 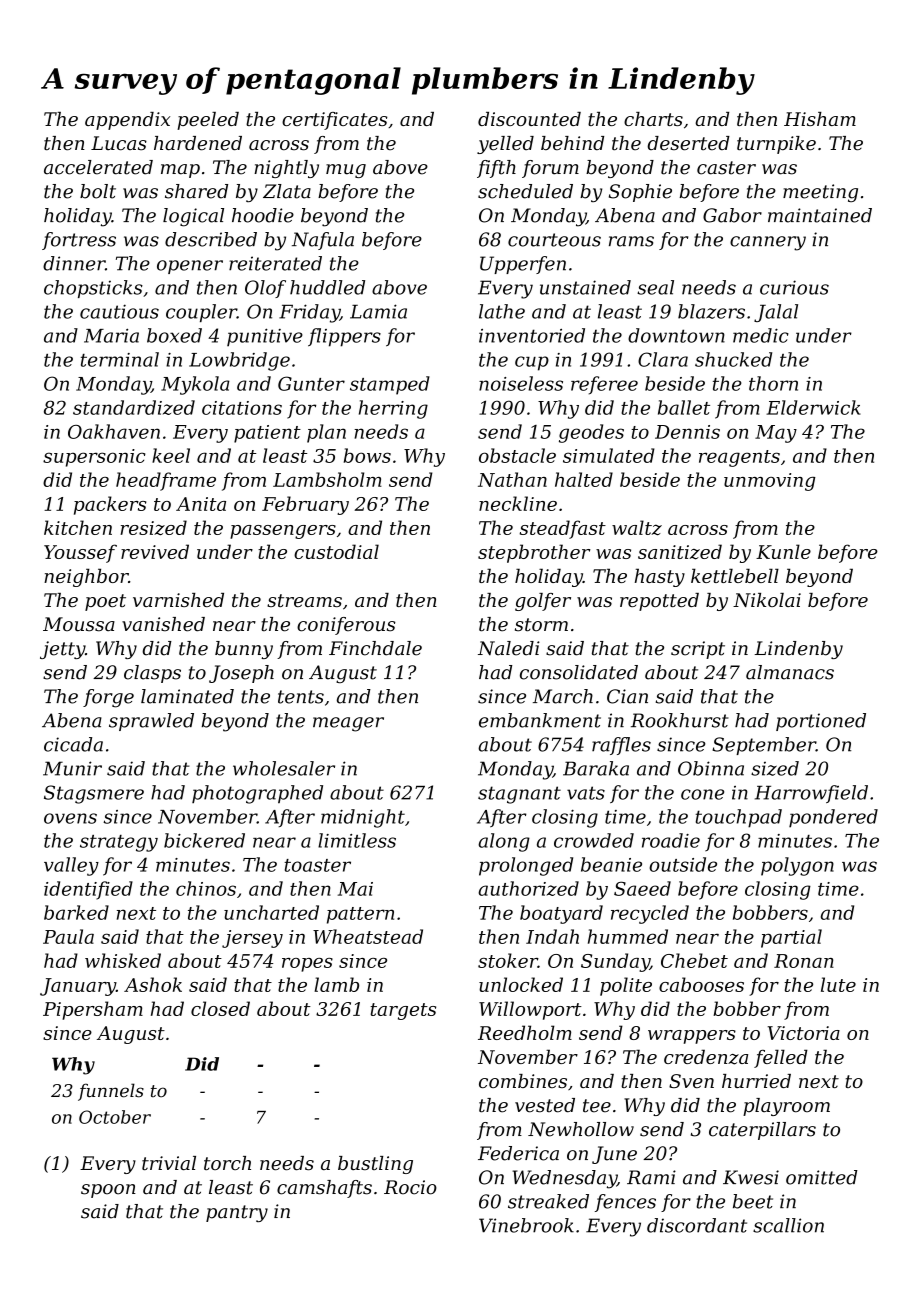 I want to click on Elderwick, so click(x=813, y=407).
